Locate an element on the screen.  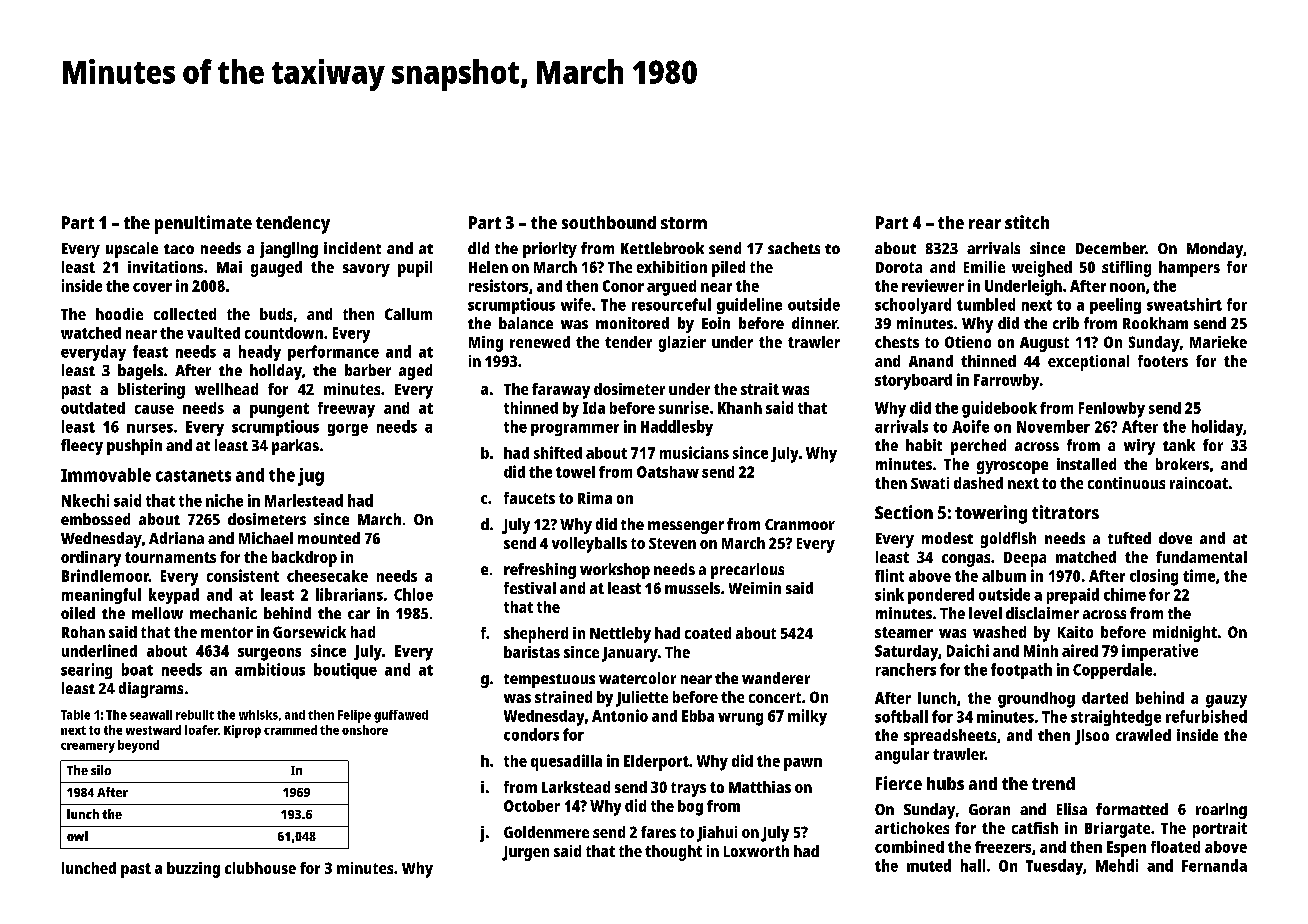
embossed is located at coordinates (95, 519).
